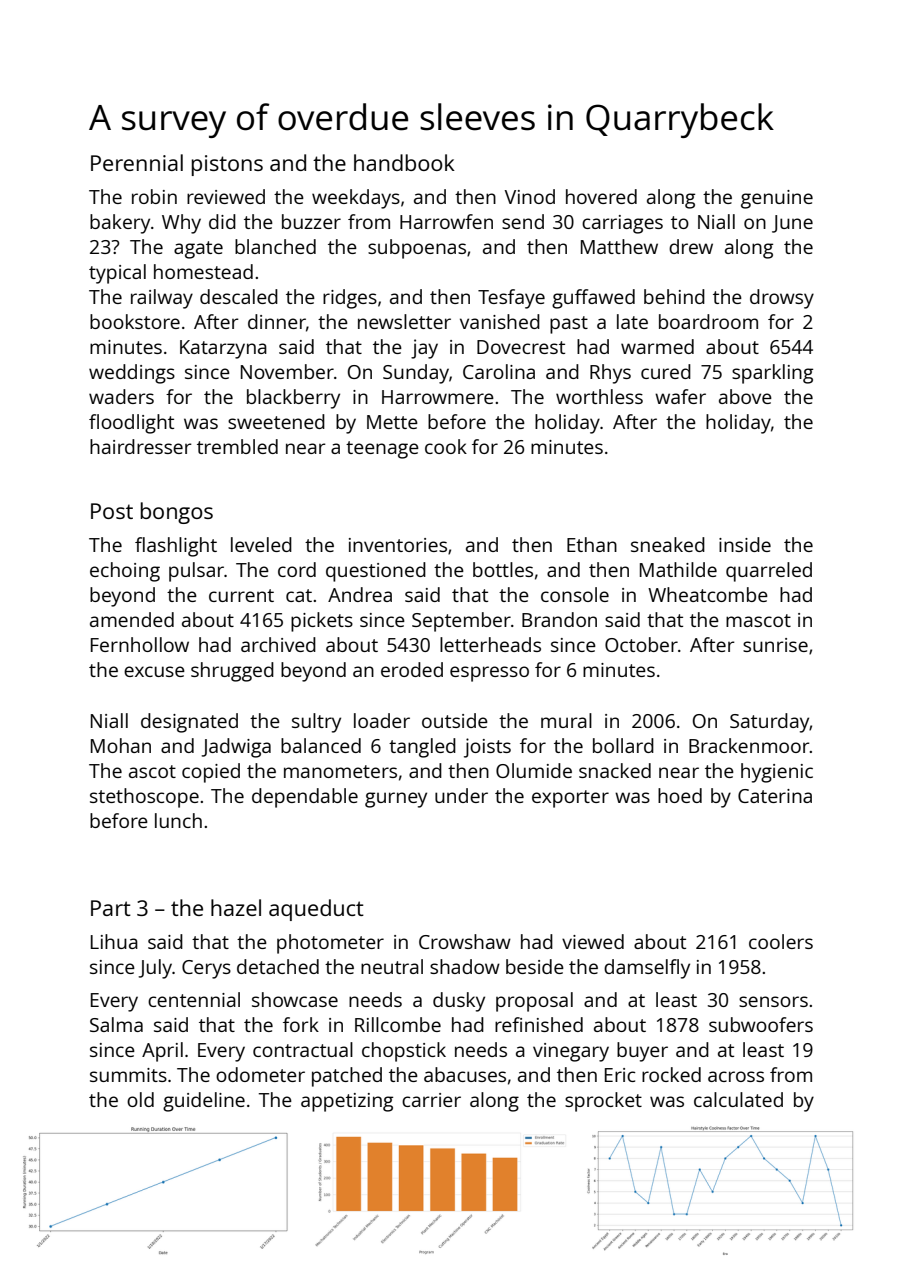  I want to click on bottles, so click(503, 569).
